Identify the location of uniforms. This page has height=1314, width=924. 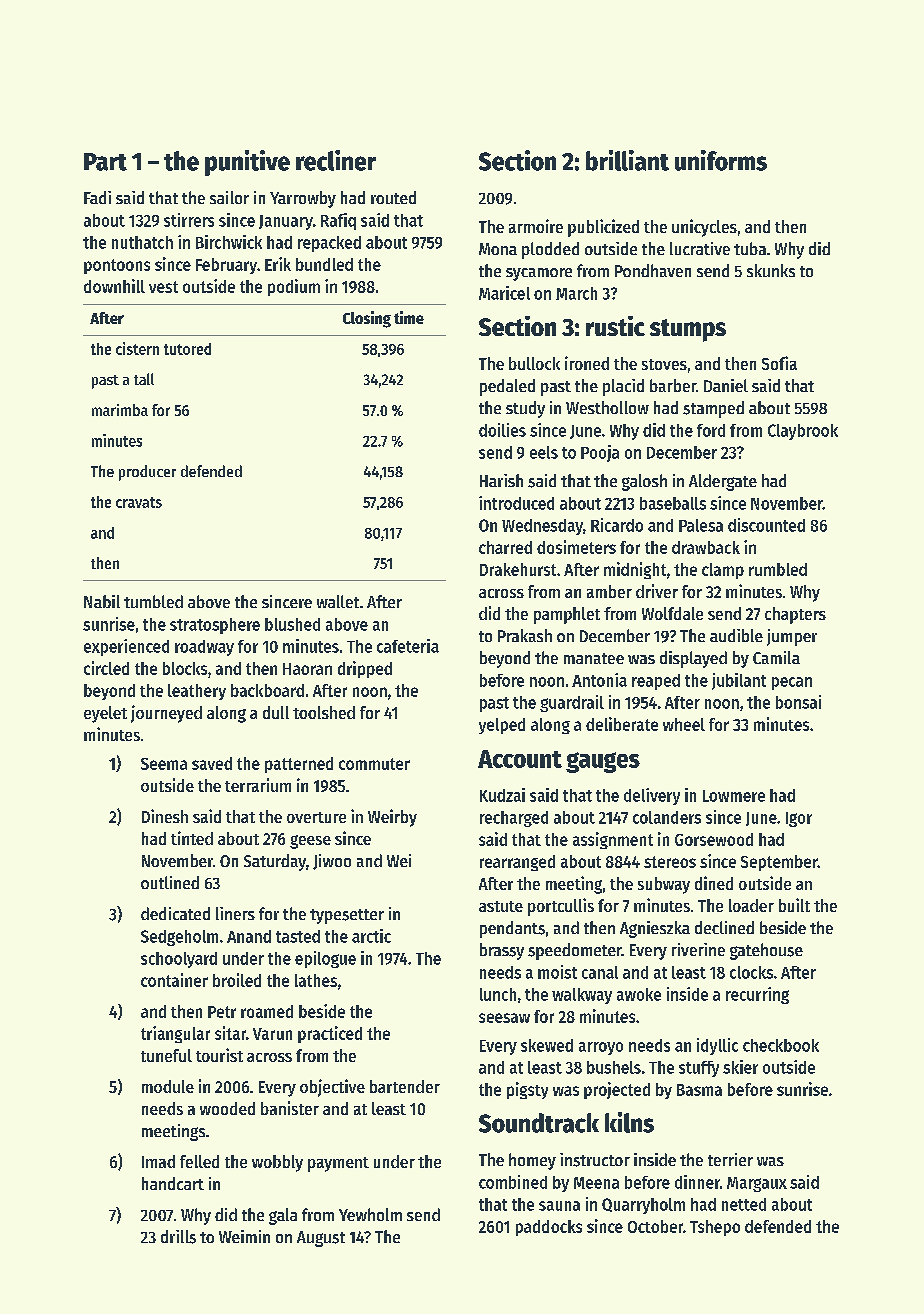
(721, 160).
